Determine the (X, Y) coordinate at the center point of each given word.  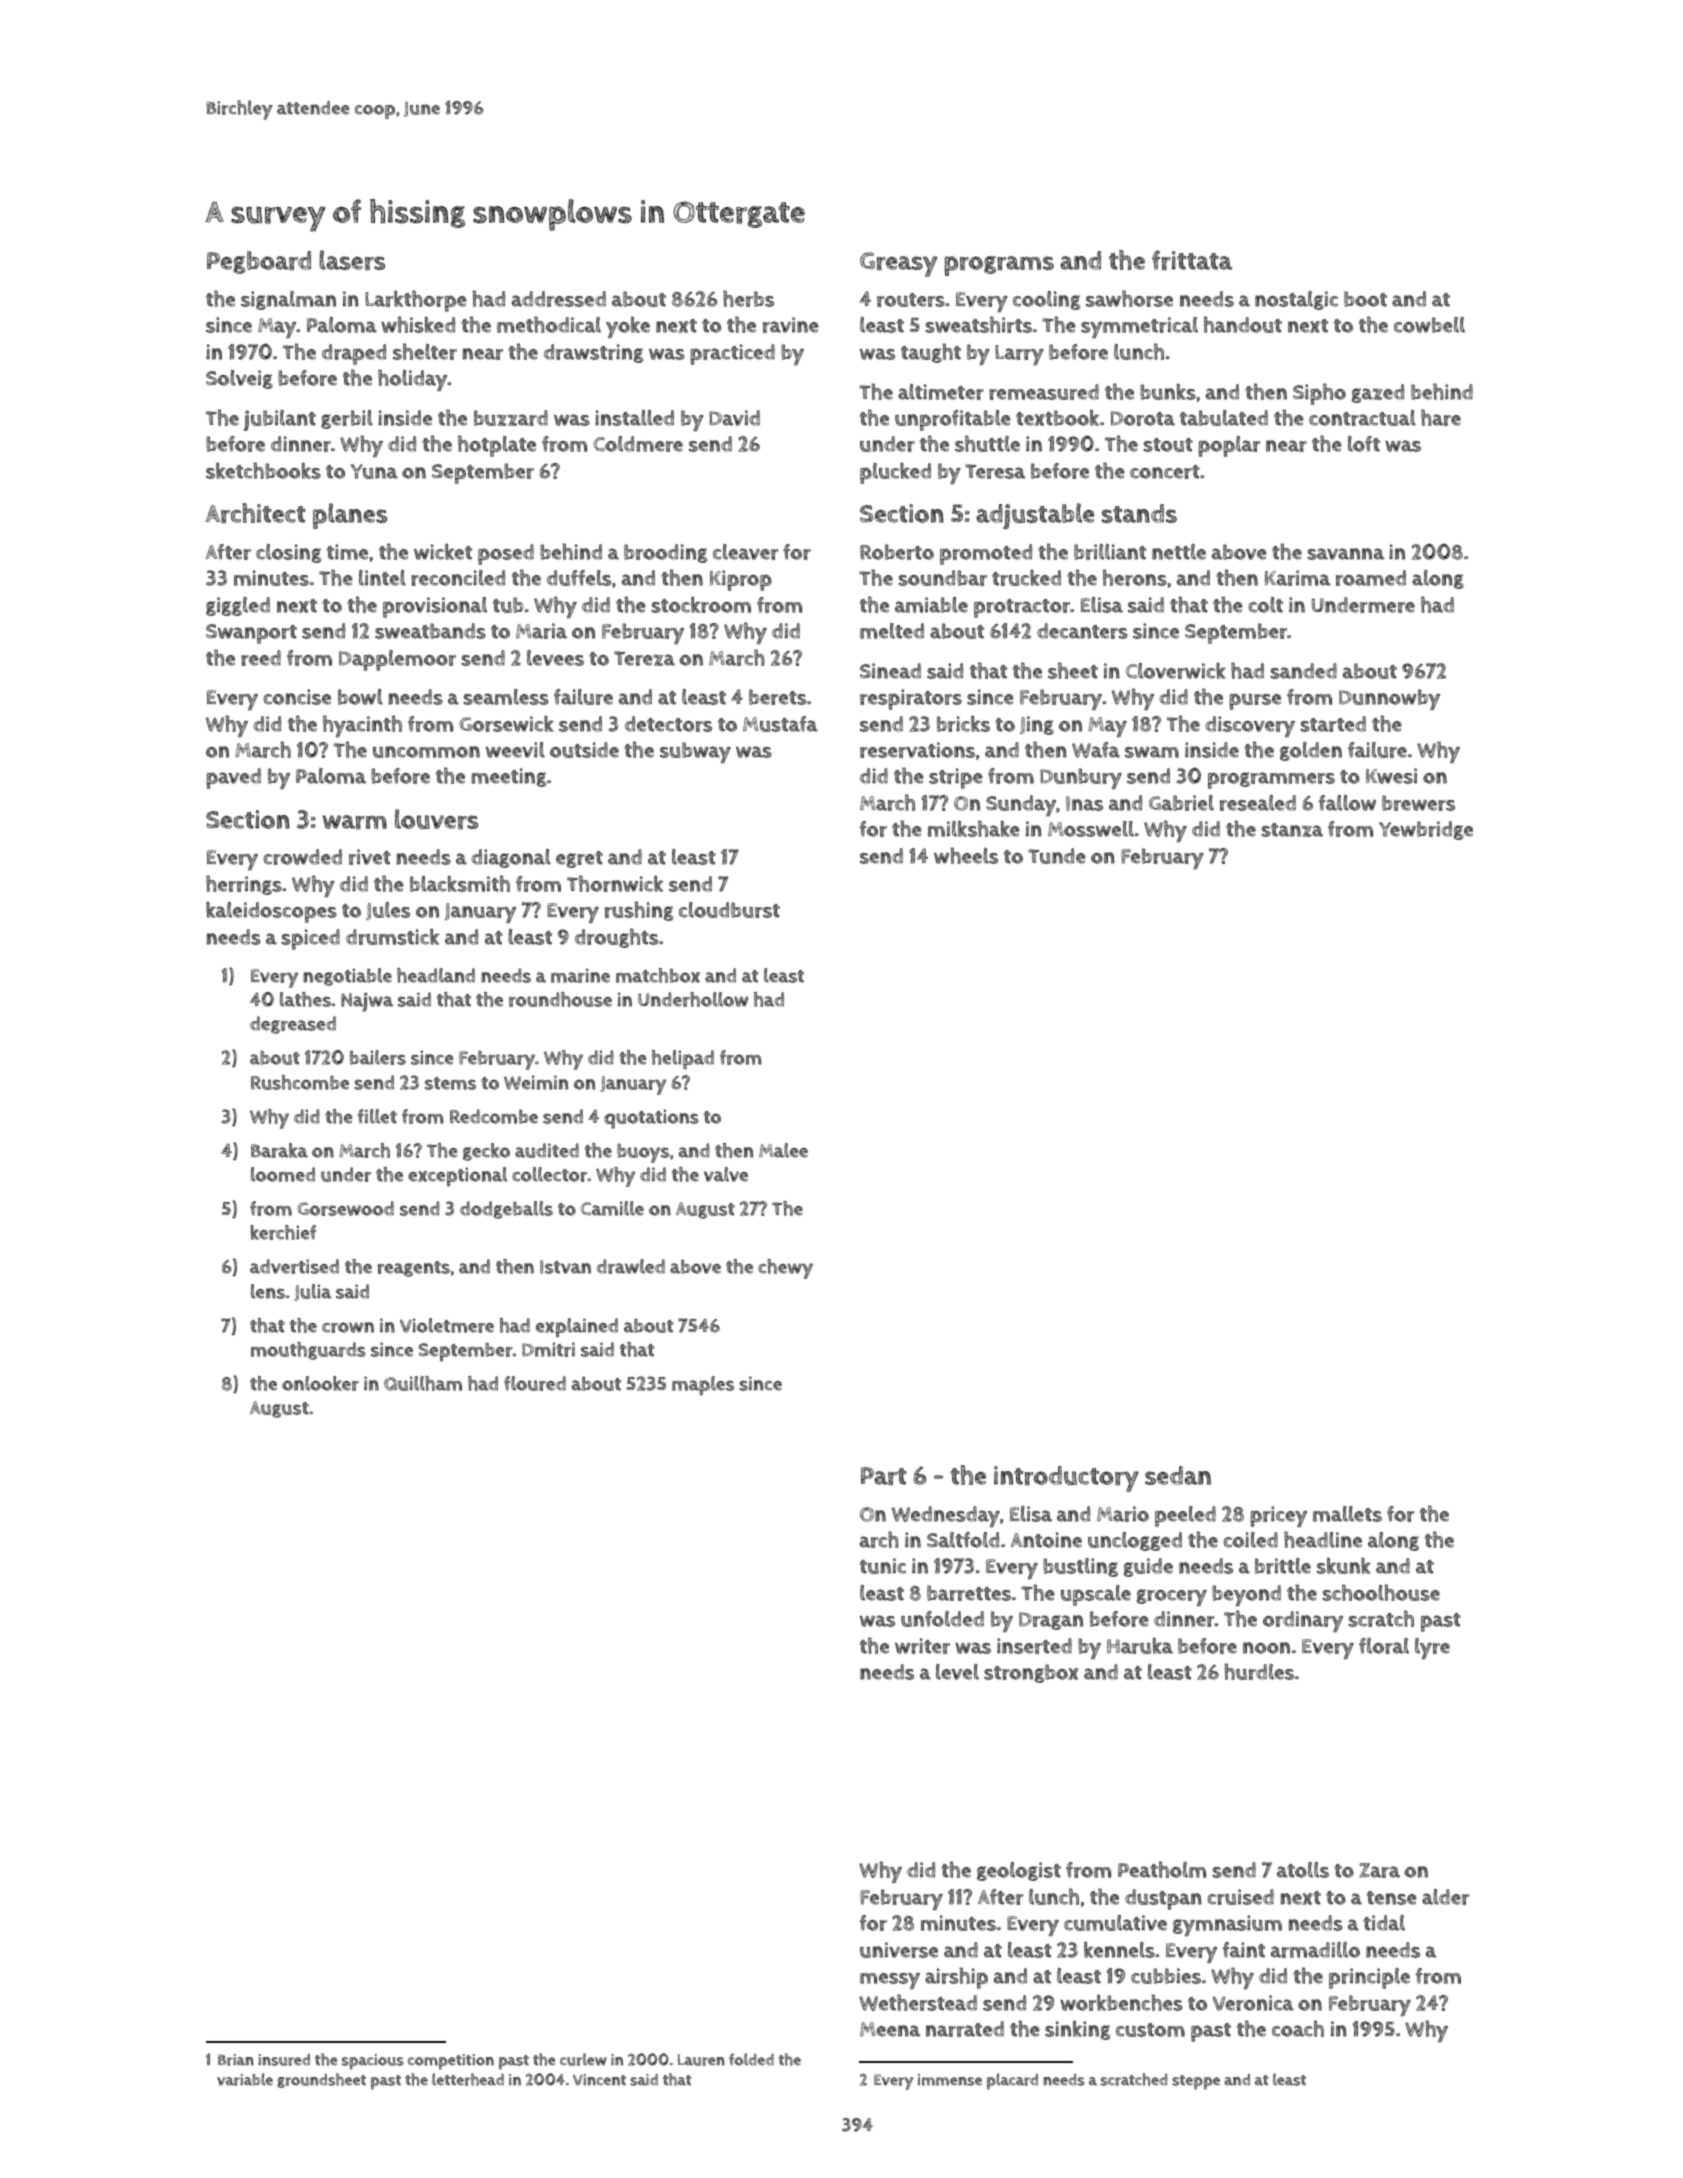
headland (436, 975)
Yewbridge (1426, 830)
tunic (883, 1566)
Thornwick (615, 883)
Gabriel (1181, 803)
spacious (373, 2062)
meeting (508, 777)
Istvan (565, 1267)
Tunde (1057, 856)
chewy (785, 1269)
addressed (559, 299)
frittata (1192, 260)
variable (245, 2079)
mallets (1347, 1514)
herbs (748, 298)
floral (1384, 1646)
